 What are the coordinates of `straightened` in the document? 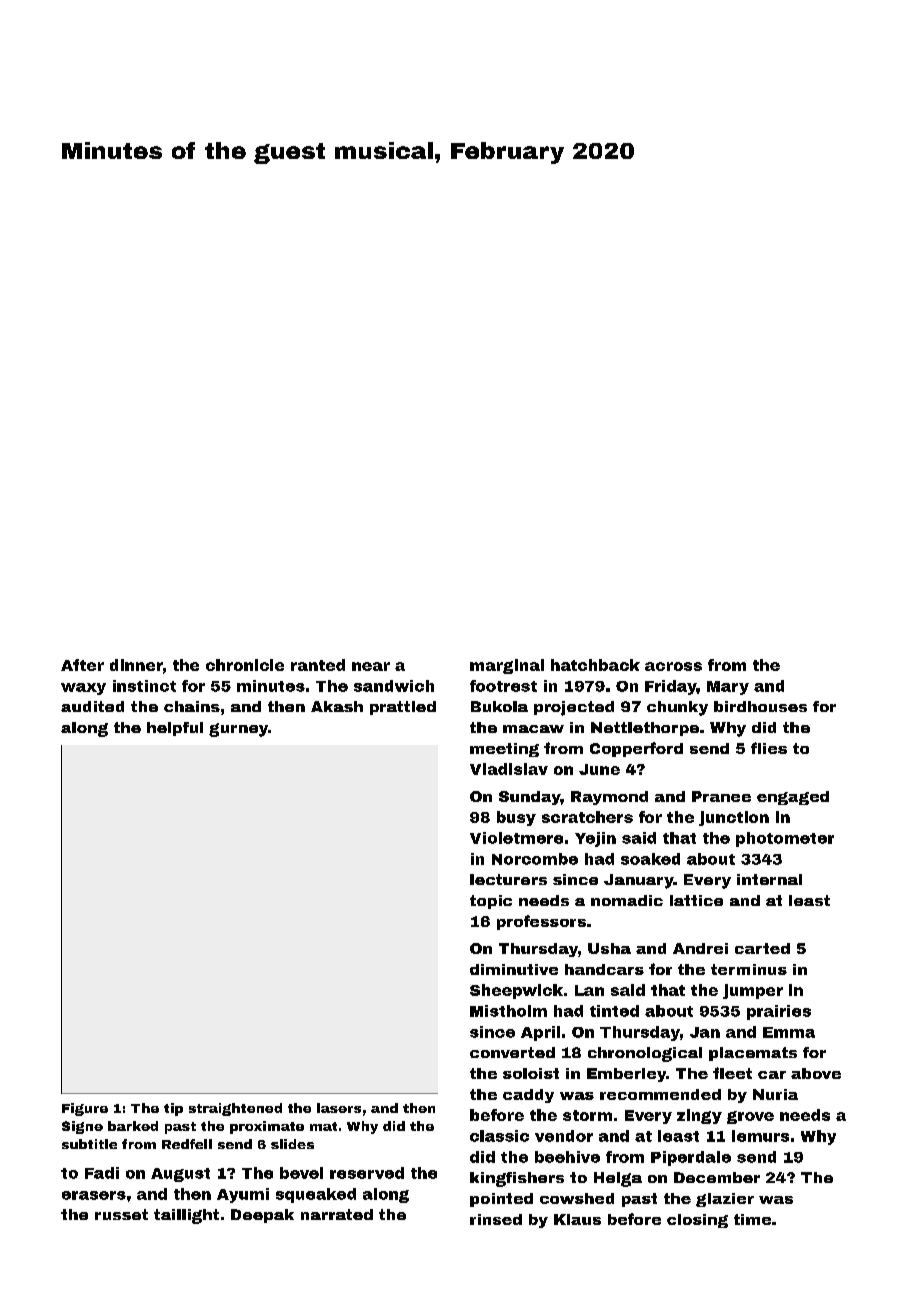 It's located at (235, 1109).
